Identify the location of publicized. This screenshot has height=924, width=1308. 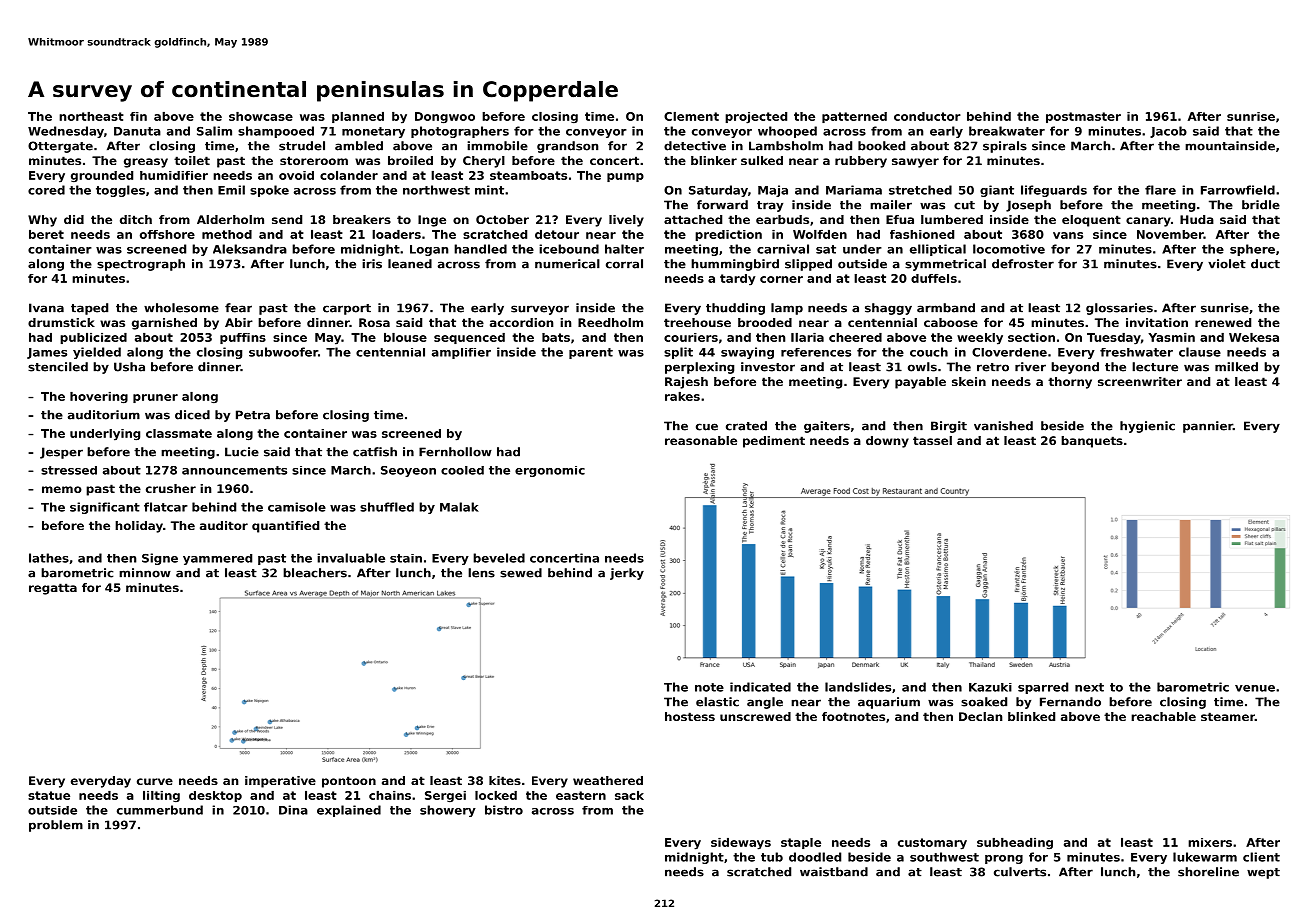
(93, 338).
